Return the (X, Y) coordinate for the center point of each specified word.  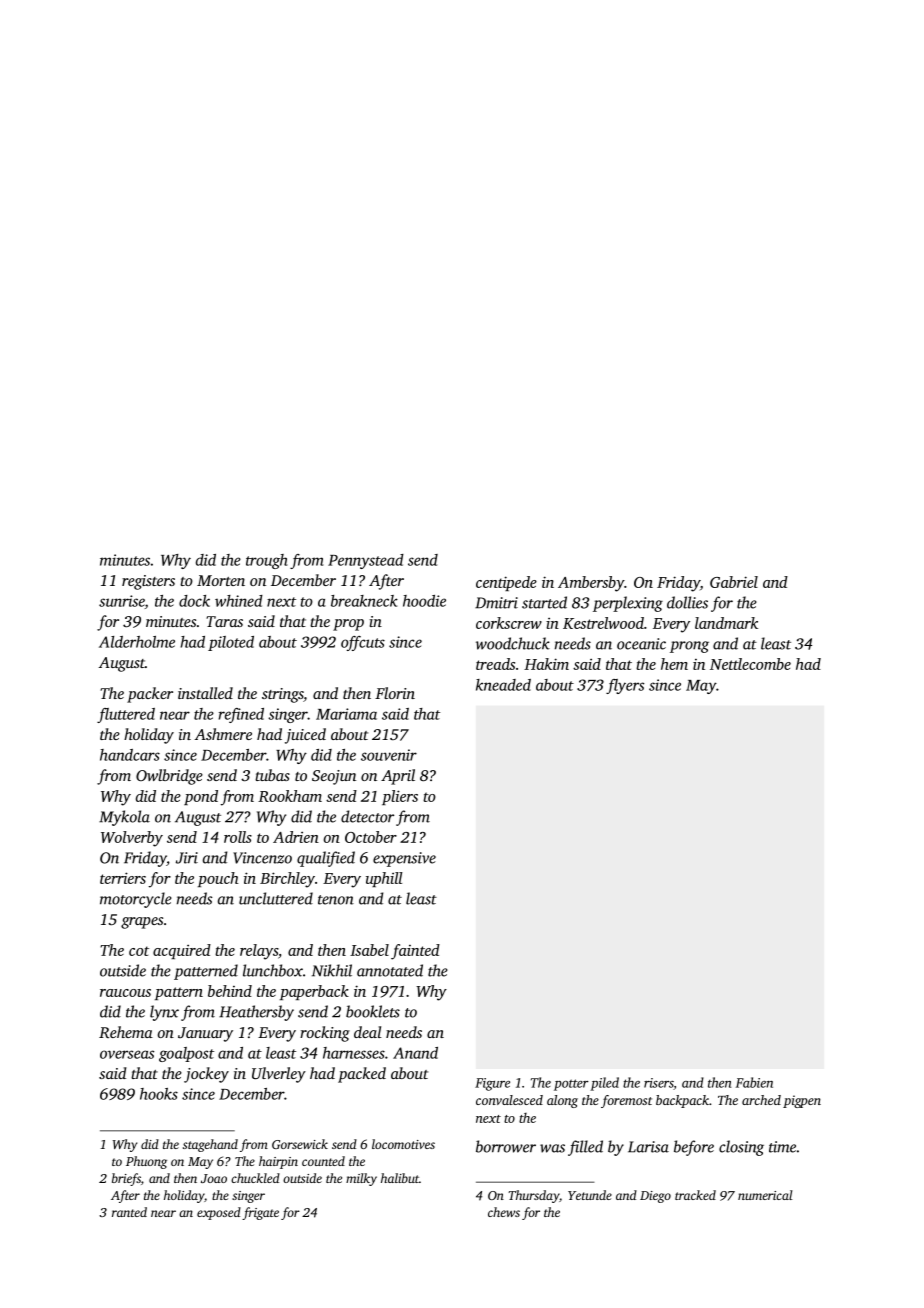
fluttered (126, 715)
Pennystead (366, 561)
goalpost (186, 1054)
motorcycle (136, 900)
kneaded (503, 685)
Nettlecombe (750, 664)
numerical (765, 1195)
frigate (260, 1213)
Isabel (369, 950)
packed (362, 1075)
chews (504, 1212)
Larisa (648, 1147)
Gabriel (734, 582)
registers (148, 582)
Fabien (754, 1082)
